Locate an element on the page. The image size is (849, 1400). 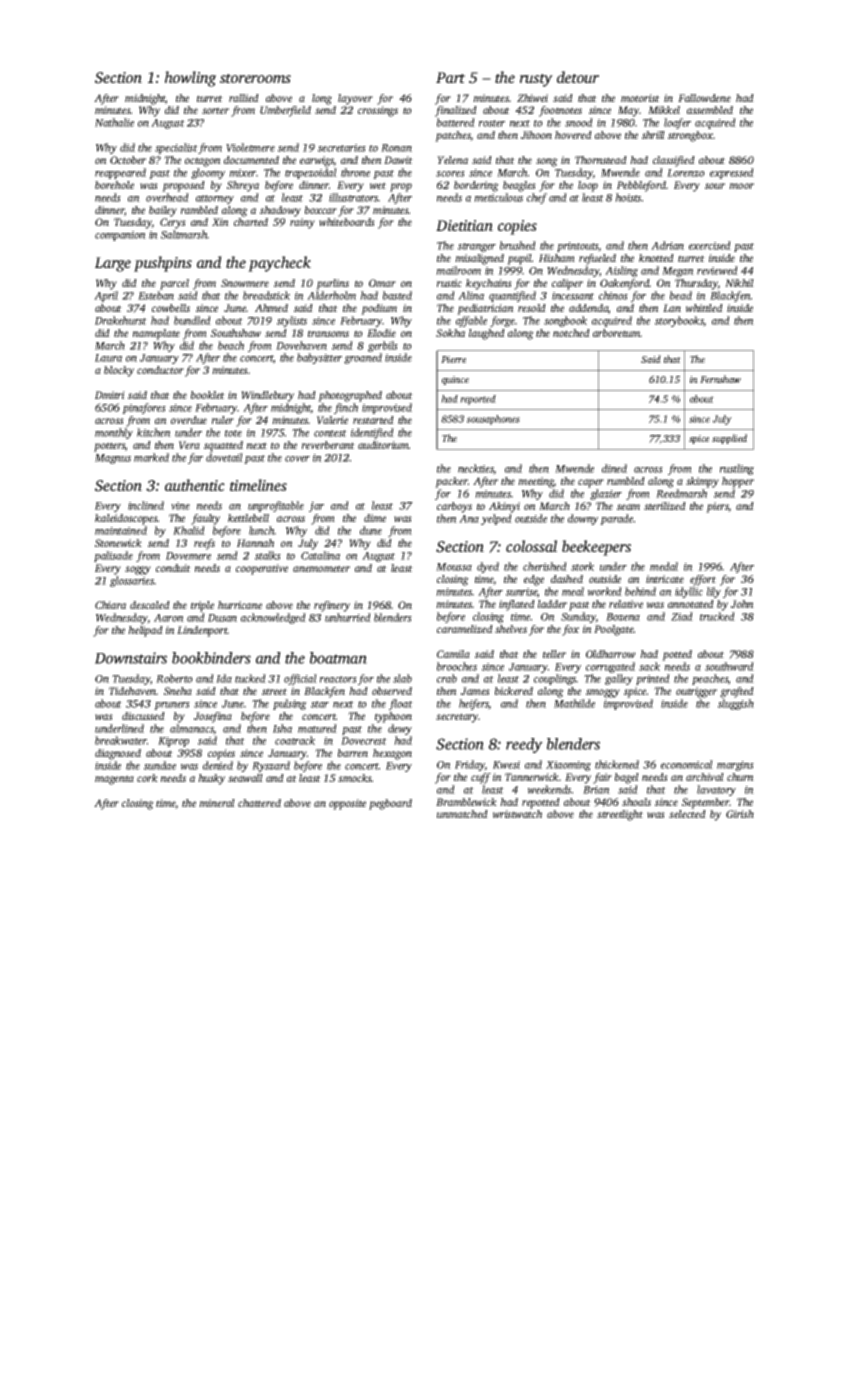
unmatched is located at coordinates (462, 814).
